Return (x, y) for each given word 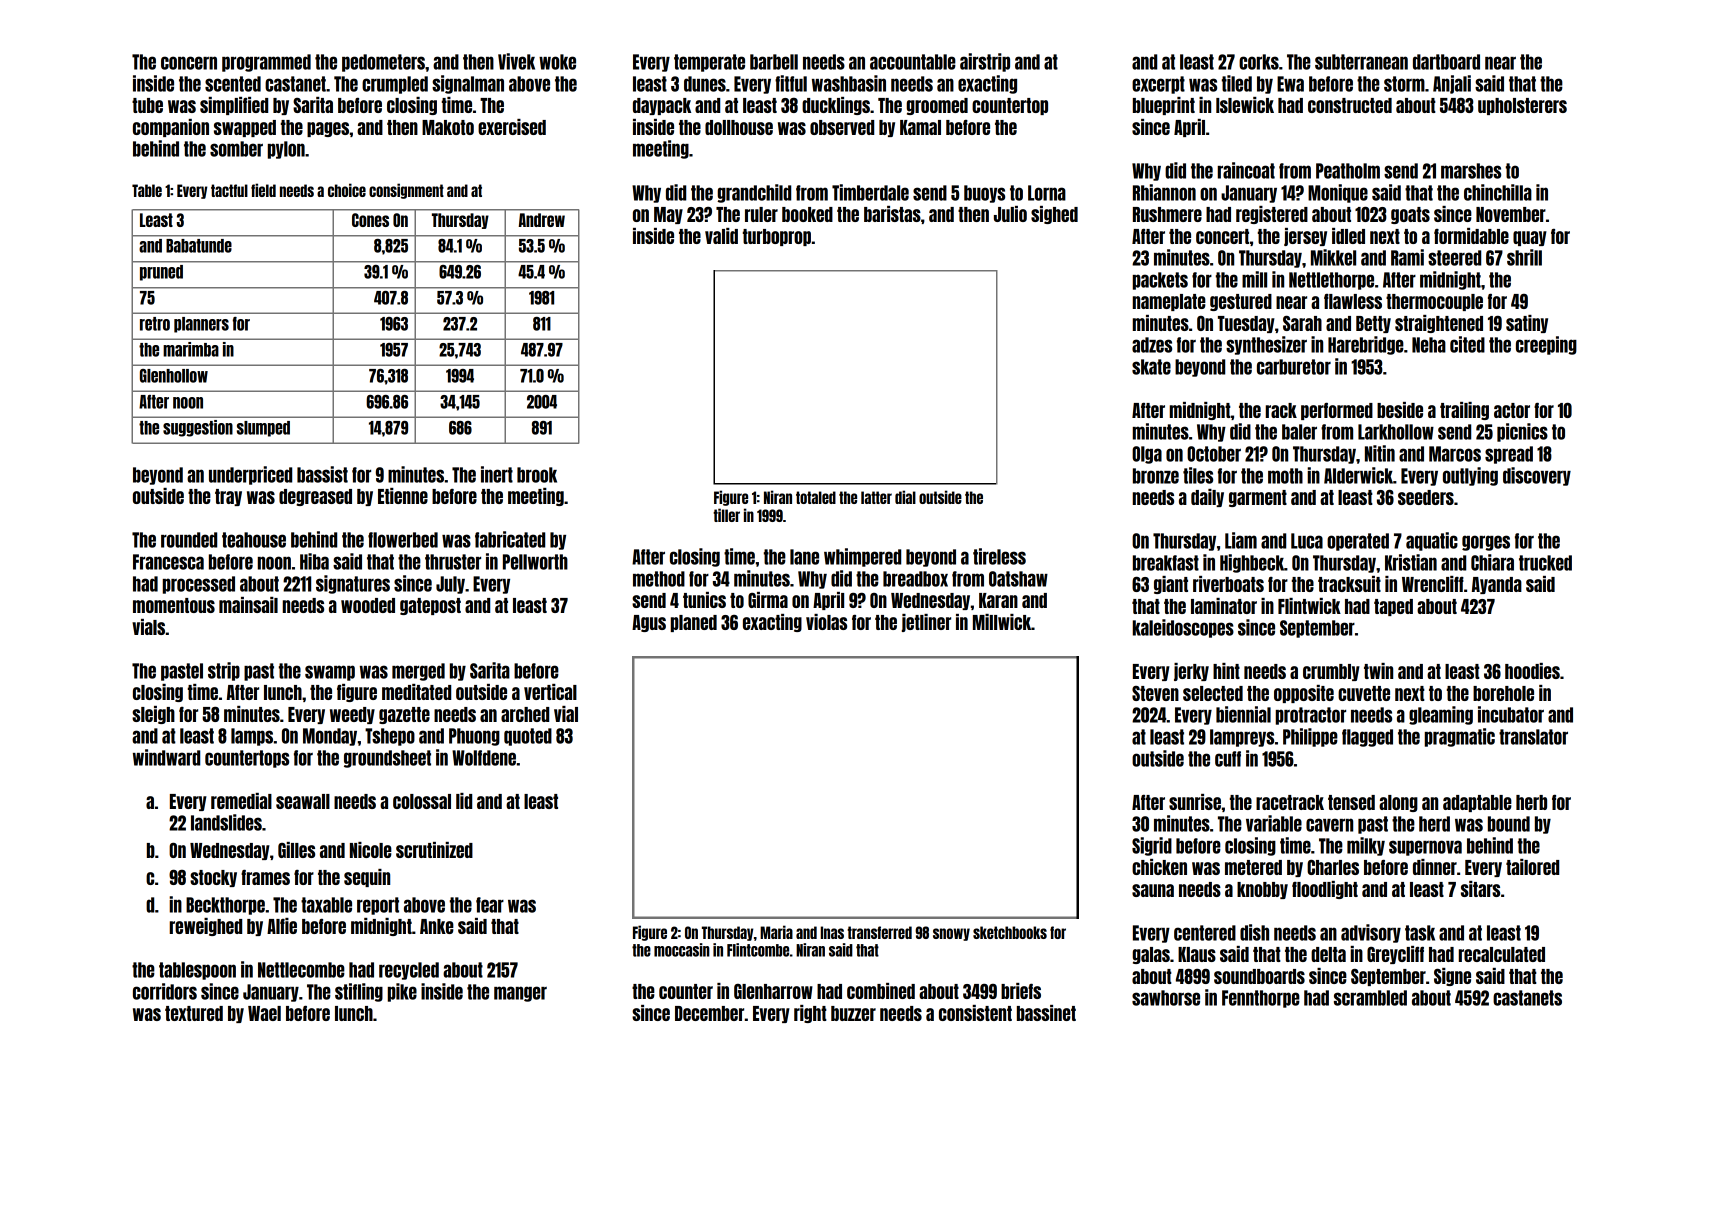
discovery (1537, 476)
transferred (879, 932)
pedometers (383, 63)
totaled (816, 497)
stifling (359, 992)
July (450, 585)
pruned (161, 273)
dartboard (1446, 62)
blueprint (1164, 106)
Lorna (1047, 193)
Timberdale (870, 192)
